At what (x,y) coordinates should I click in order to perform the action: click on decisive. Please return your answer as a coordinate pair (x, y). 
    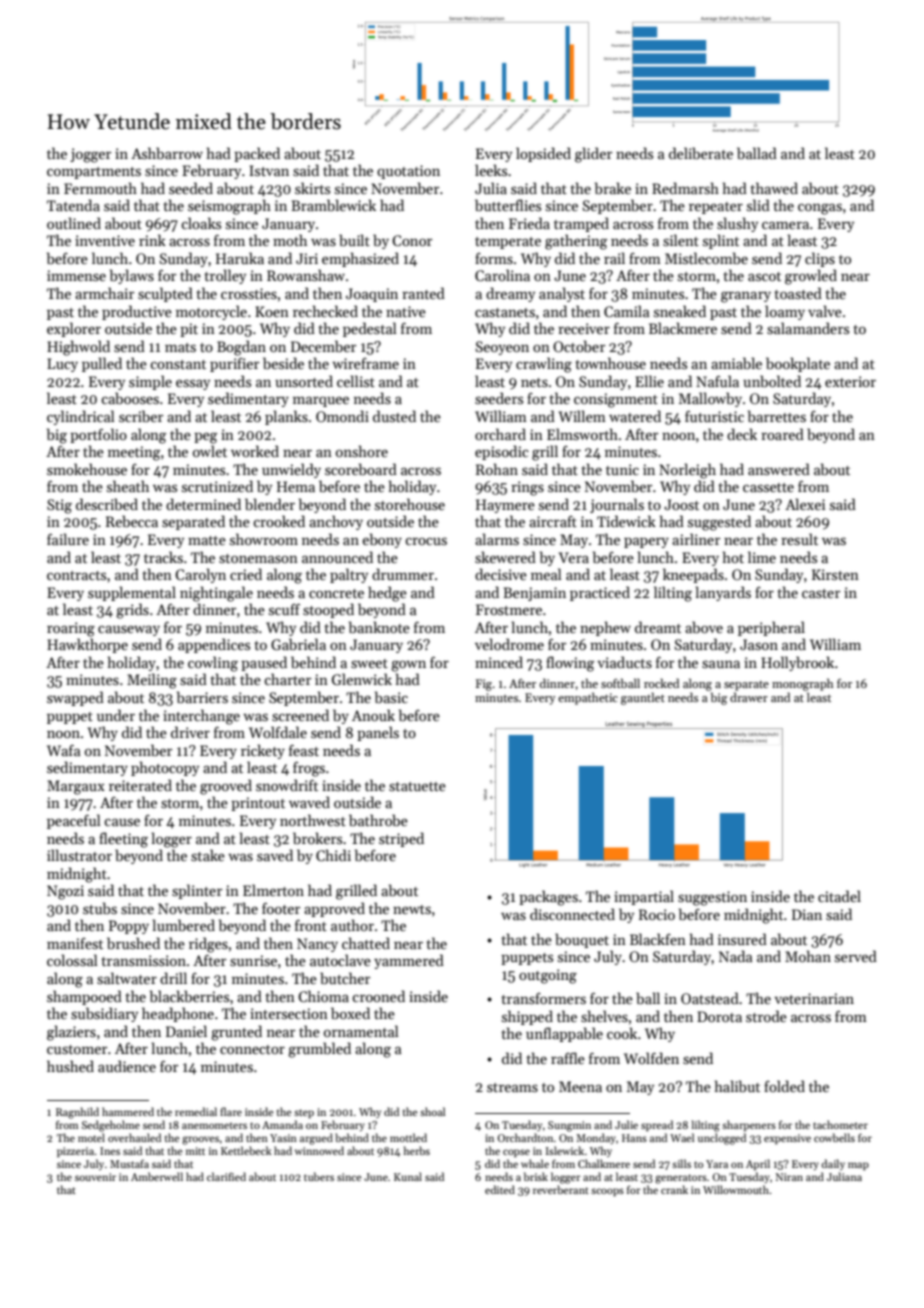
    Looking at the image, I should click on (501, 574).
